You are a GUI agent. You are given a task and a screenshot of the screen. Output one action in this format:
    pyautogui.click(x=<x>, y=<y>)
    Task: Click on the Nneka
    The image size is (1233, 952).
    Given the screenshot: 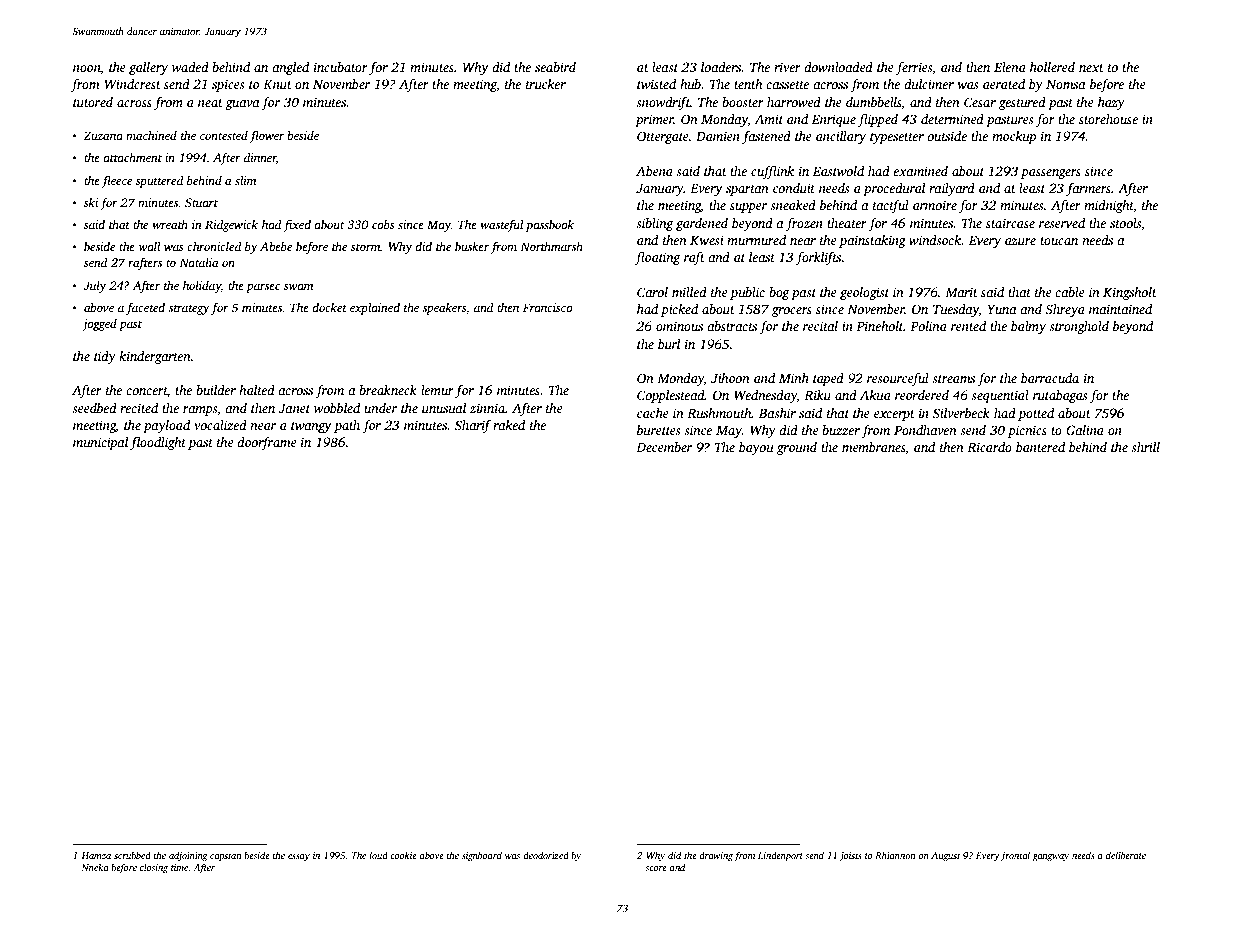 What is the action you would take?
    pyautogui.click(x=94, y=867)
